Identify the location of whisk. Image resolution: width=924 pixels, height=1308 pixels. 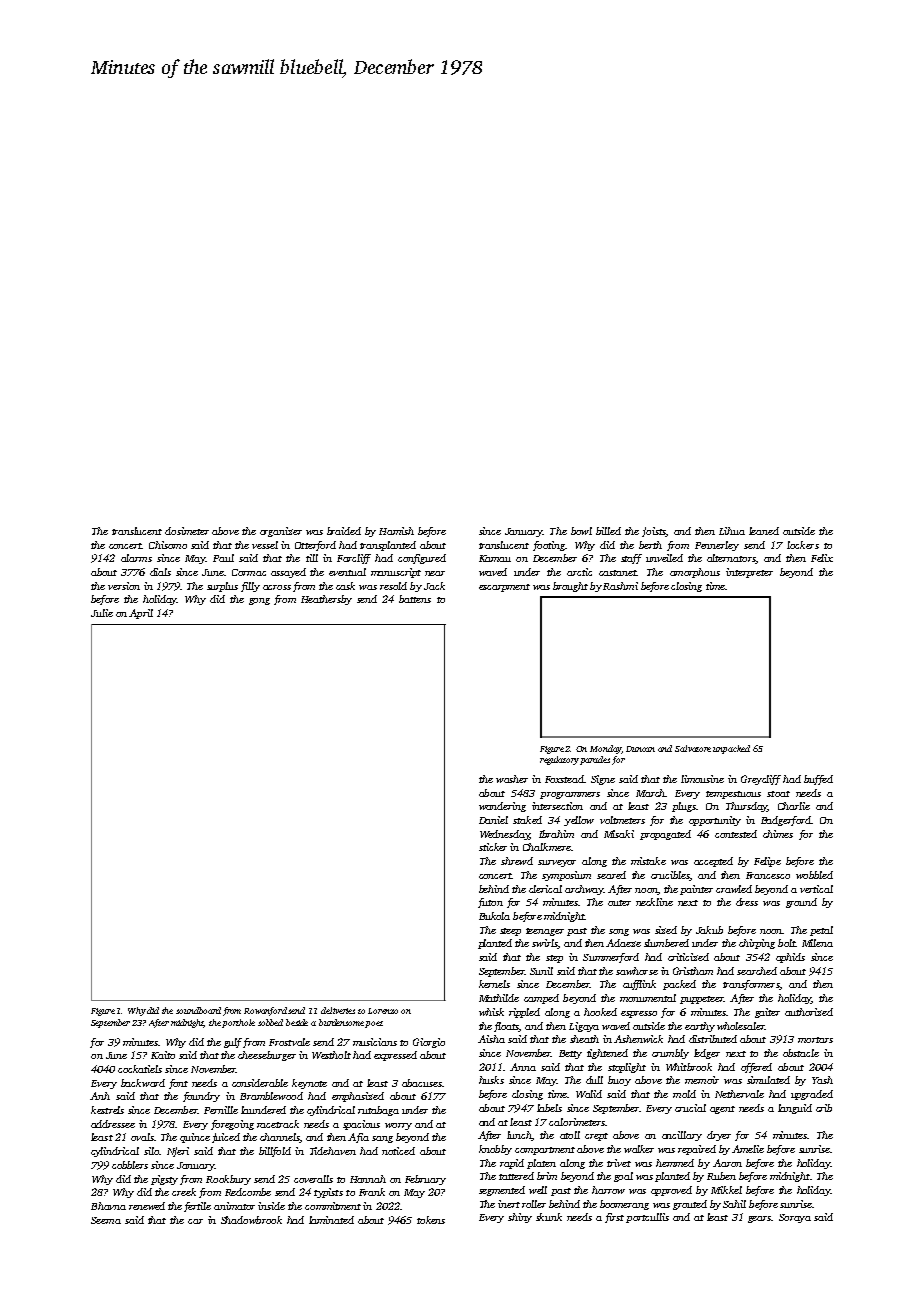
(491, 1012).
